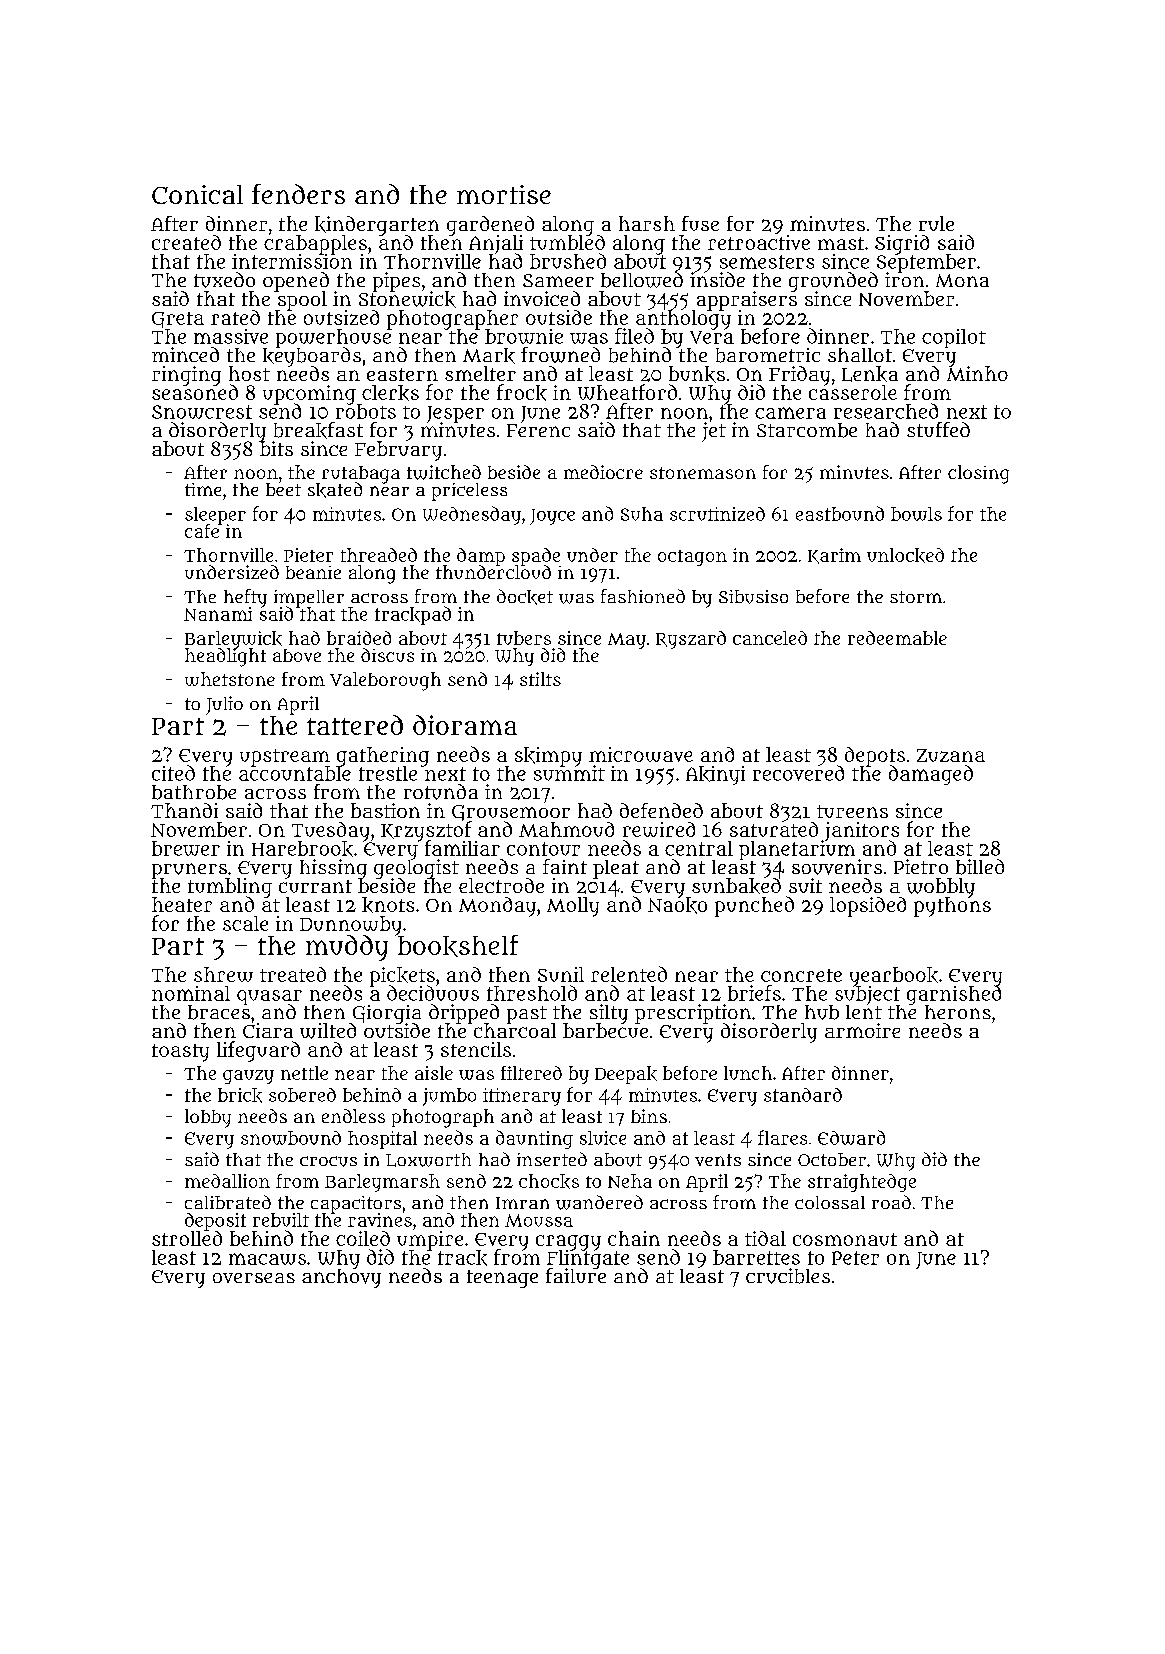 This page has width=1165, height=1654. I want to click on fenders, so click(298, 194).
